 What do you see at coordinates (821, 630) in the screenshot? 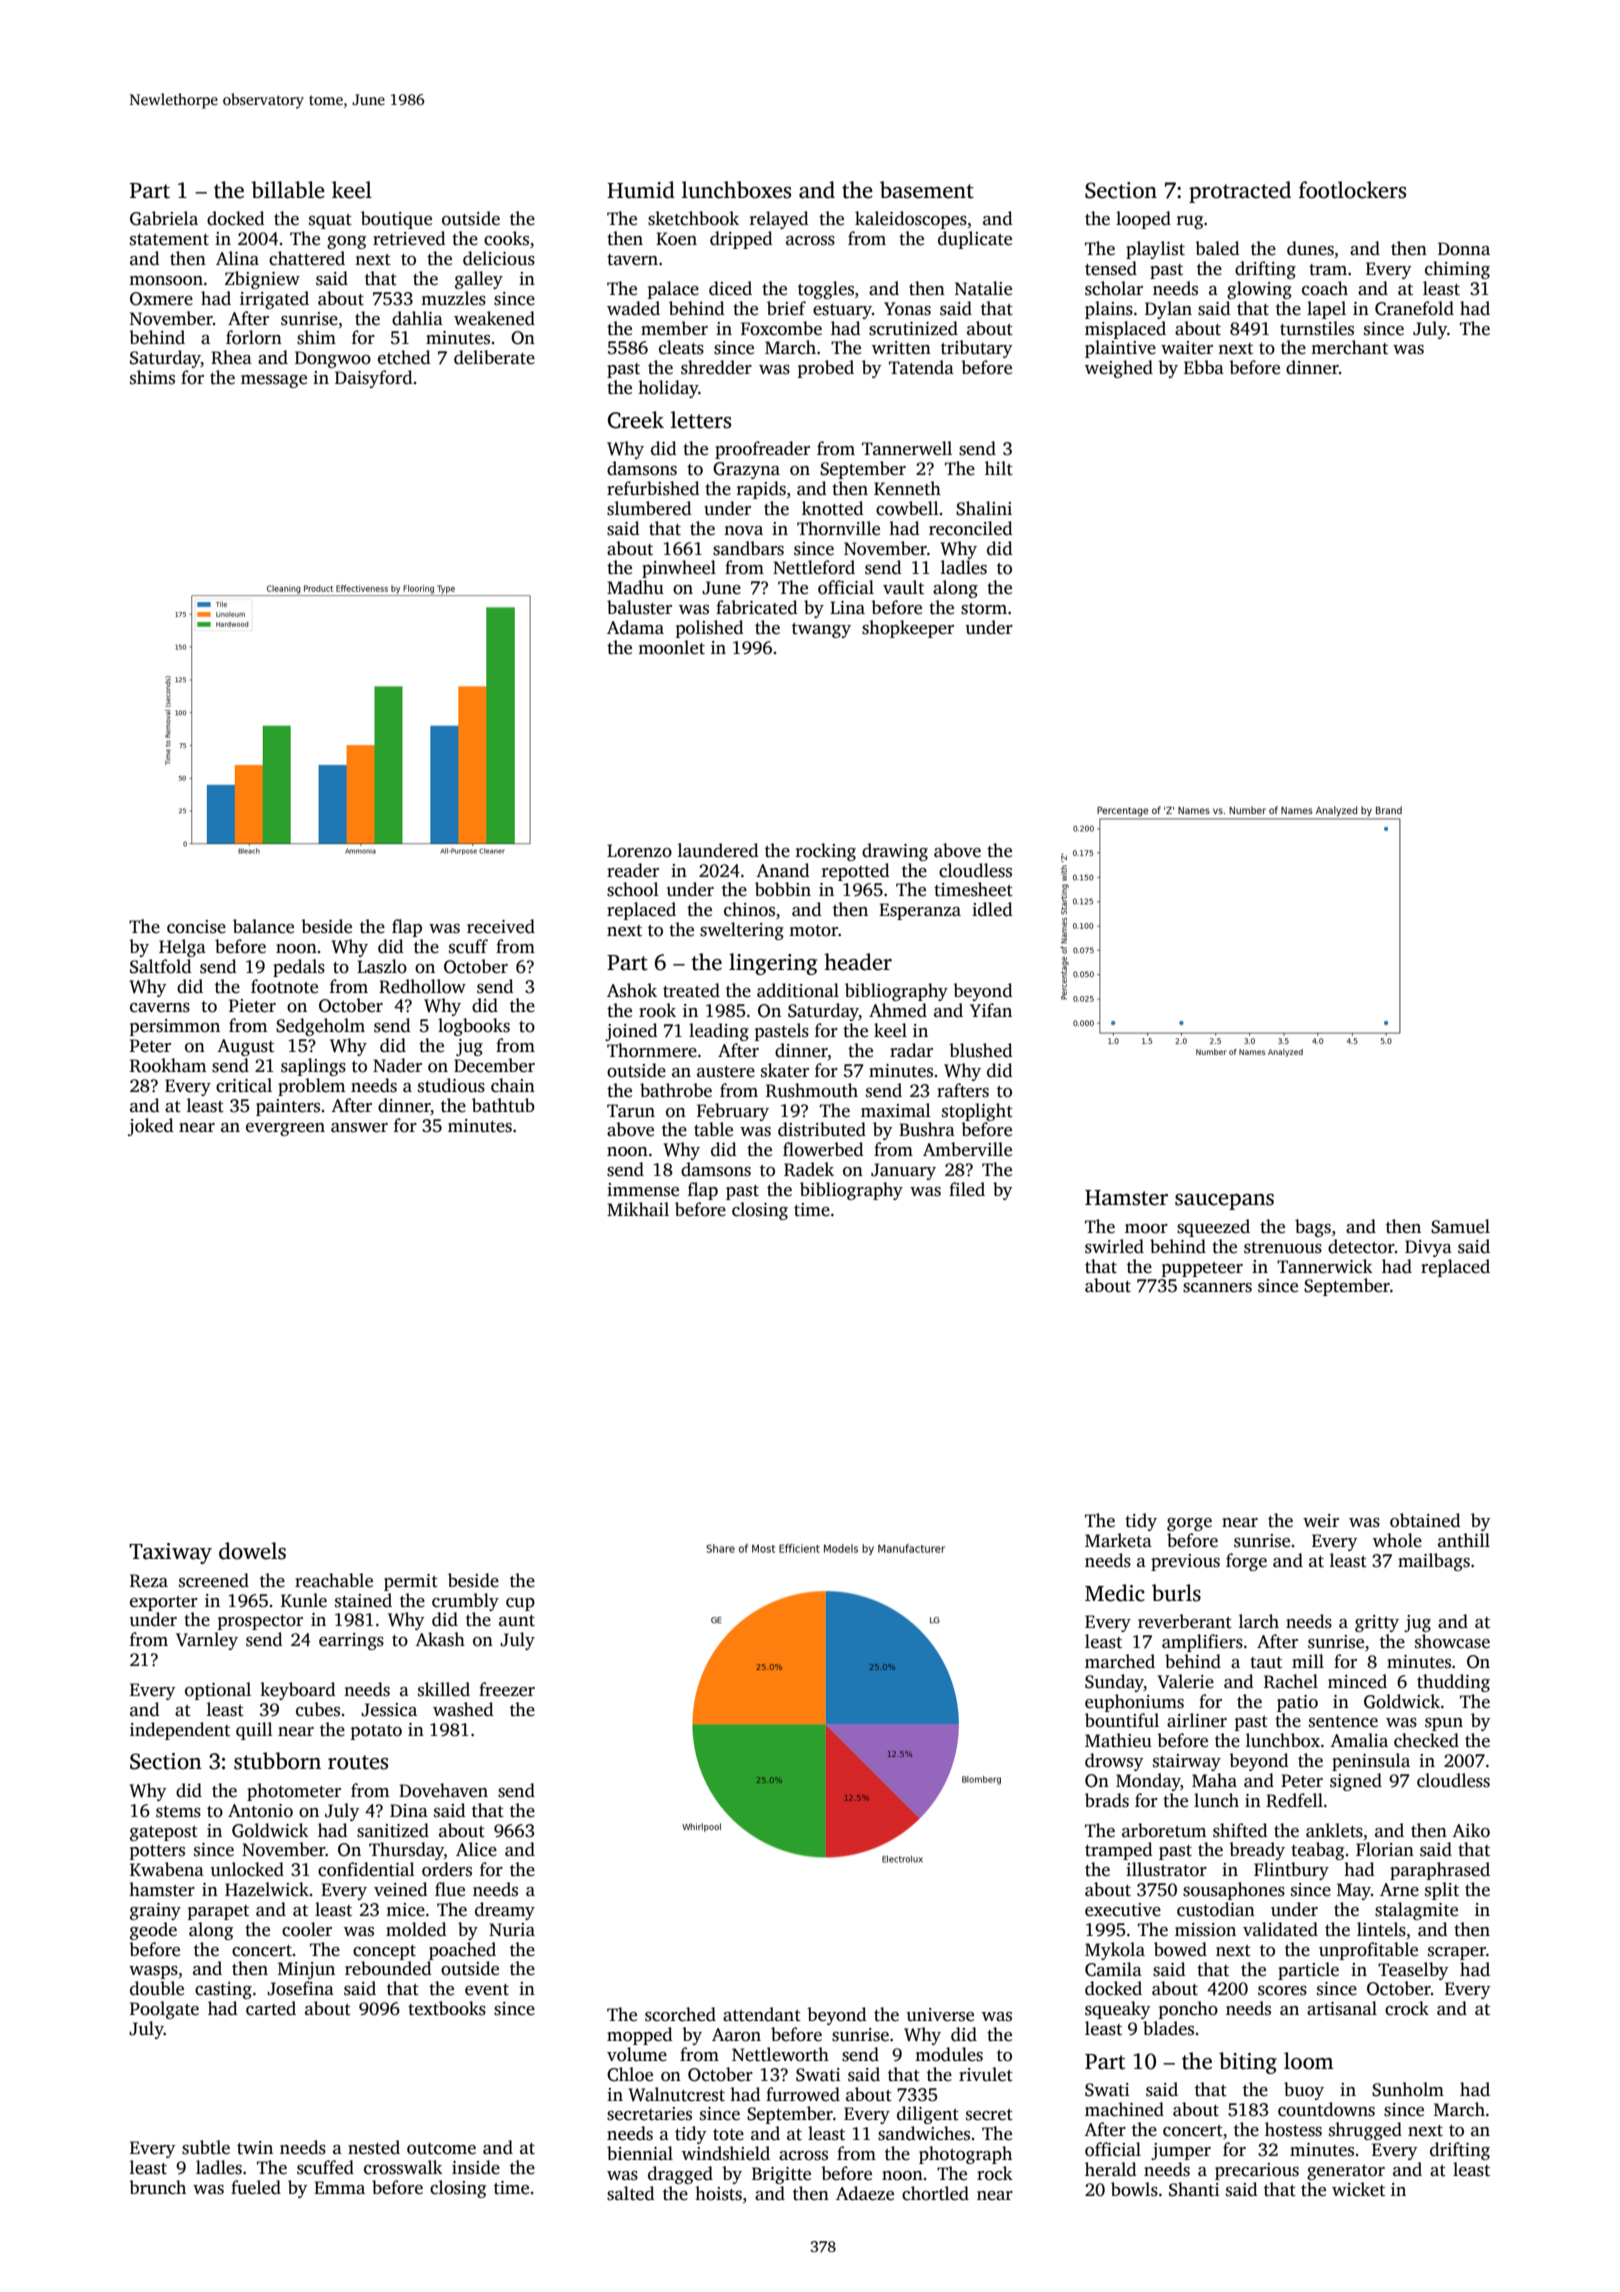
I see `twangy` at bounding box center [821, 630].
